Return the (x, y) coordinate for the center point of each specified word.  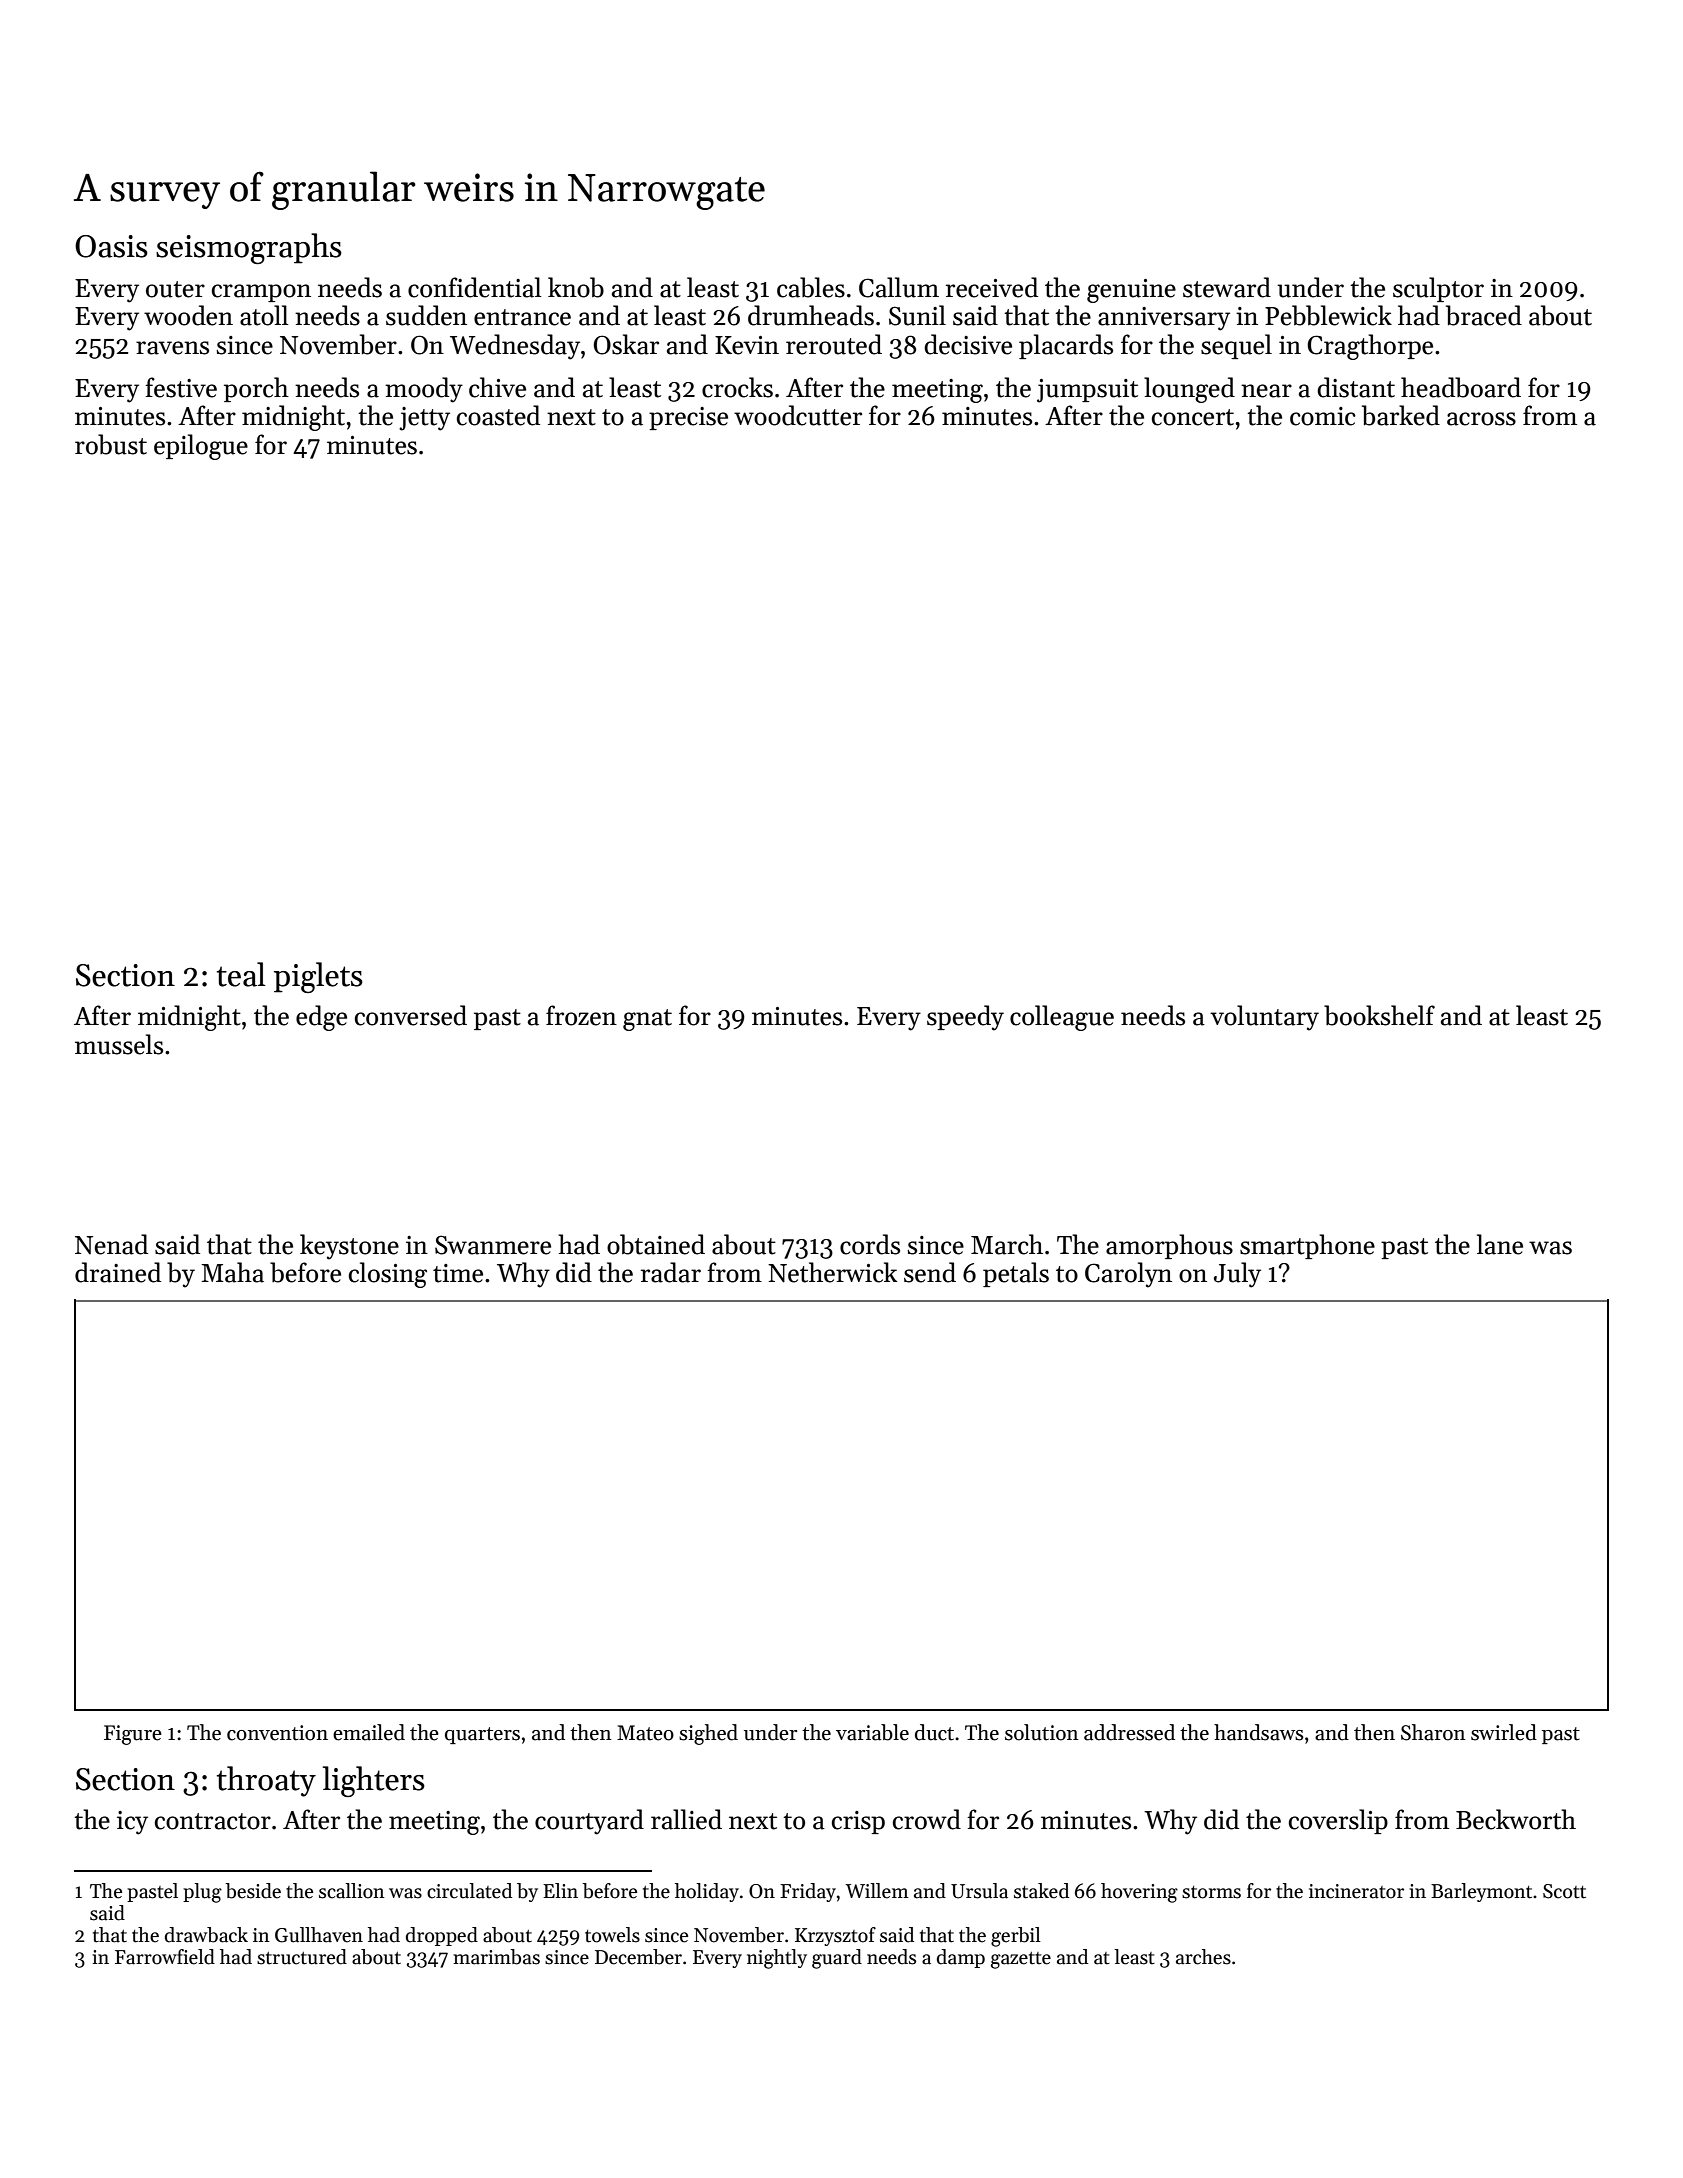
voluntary (1264, 1018)
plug (202, 1893)
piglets (318, 977)
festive (181, 387)
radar (671, 1272)
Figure (133, 1735)
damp (961, 1958)
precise (688, 418)
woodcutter (798, 415)
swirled (1504, 1732)
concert (1193, 417)
